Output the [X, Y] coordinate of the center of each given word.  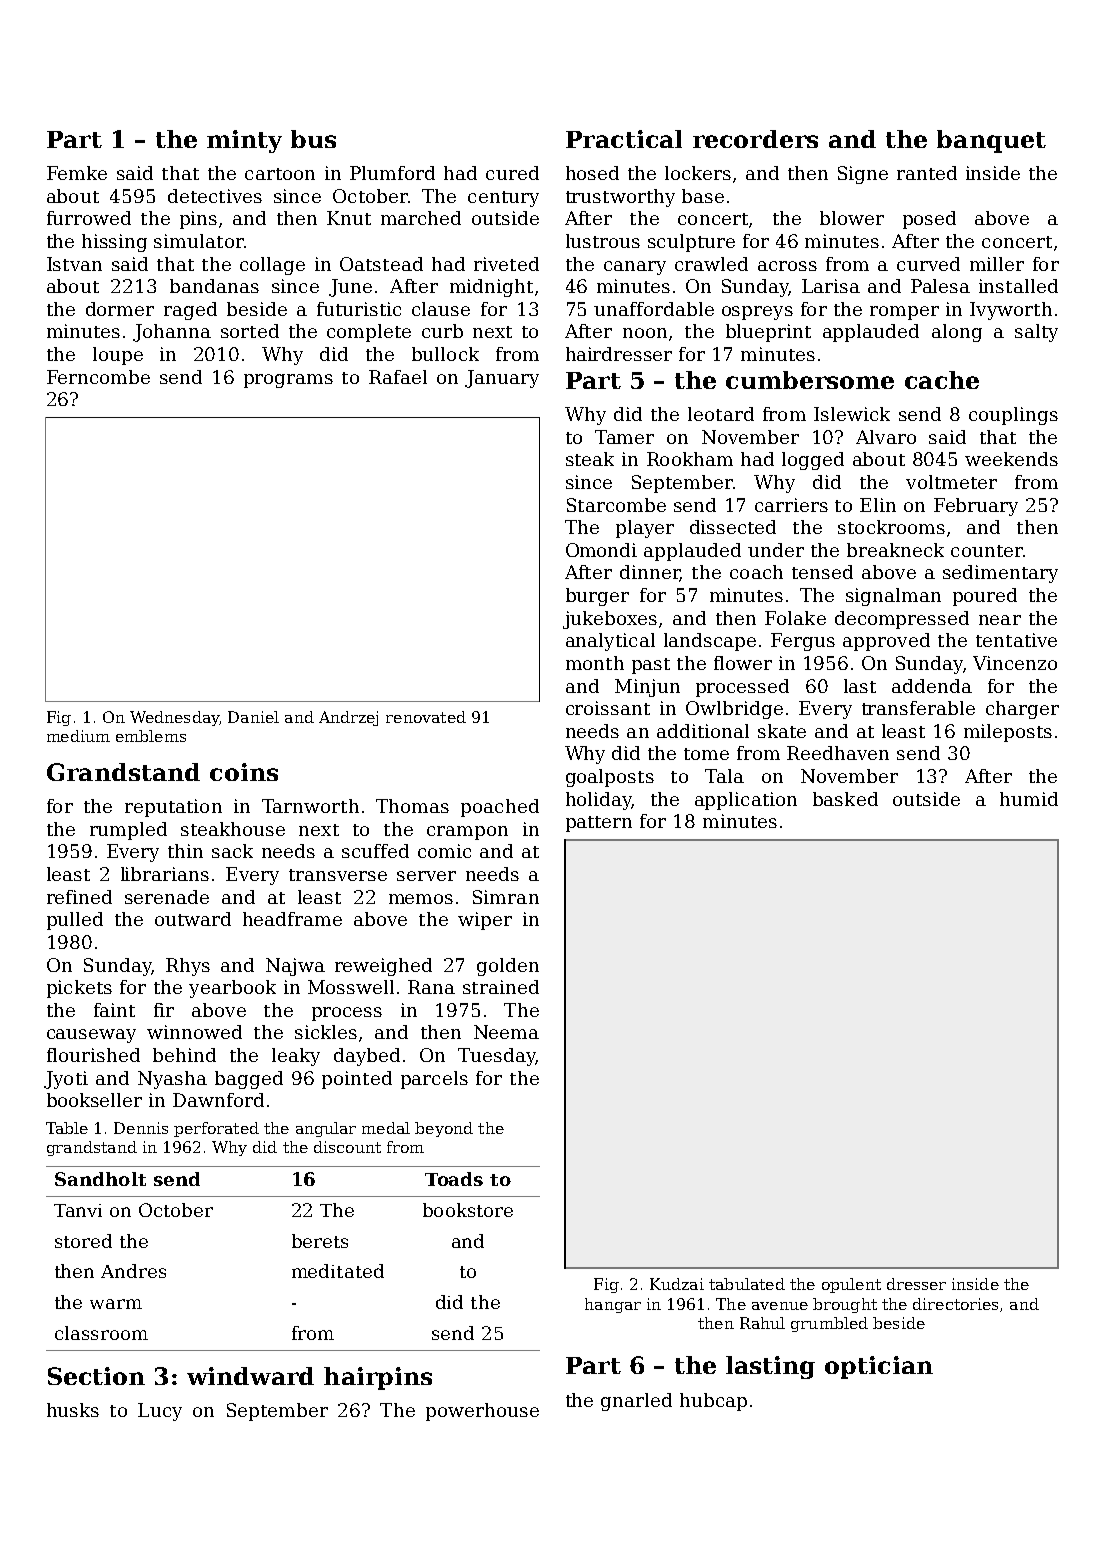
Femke [77, 173]
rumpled [128, 831]
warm [116, 1304]
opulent [851, 1285]
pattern [599, 824]
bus [313, 139]
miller [997, 264]
